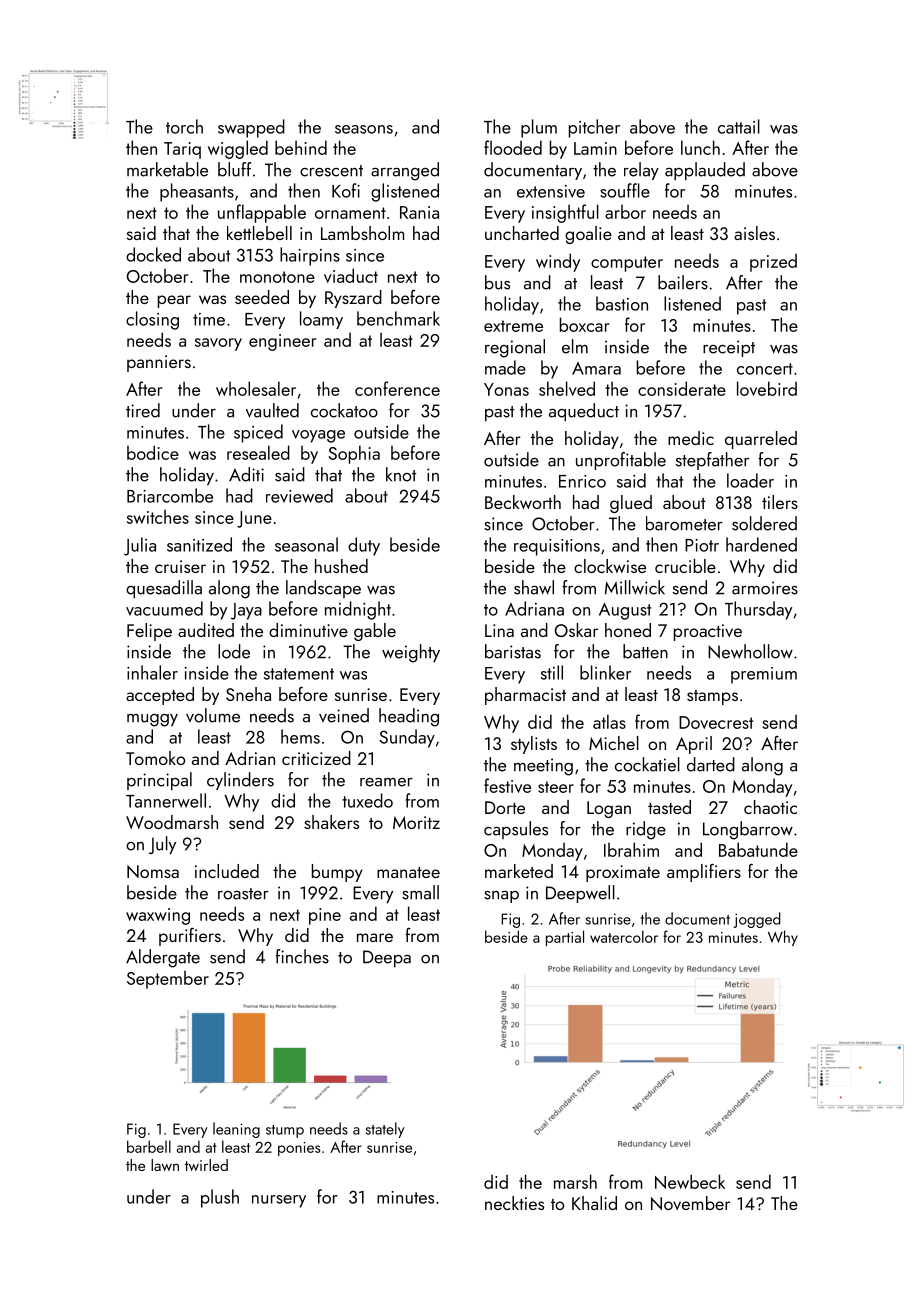 The height and width of the screenshot is (1314, 924). I want to click on plush, so click(220, 1198).
